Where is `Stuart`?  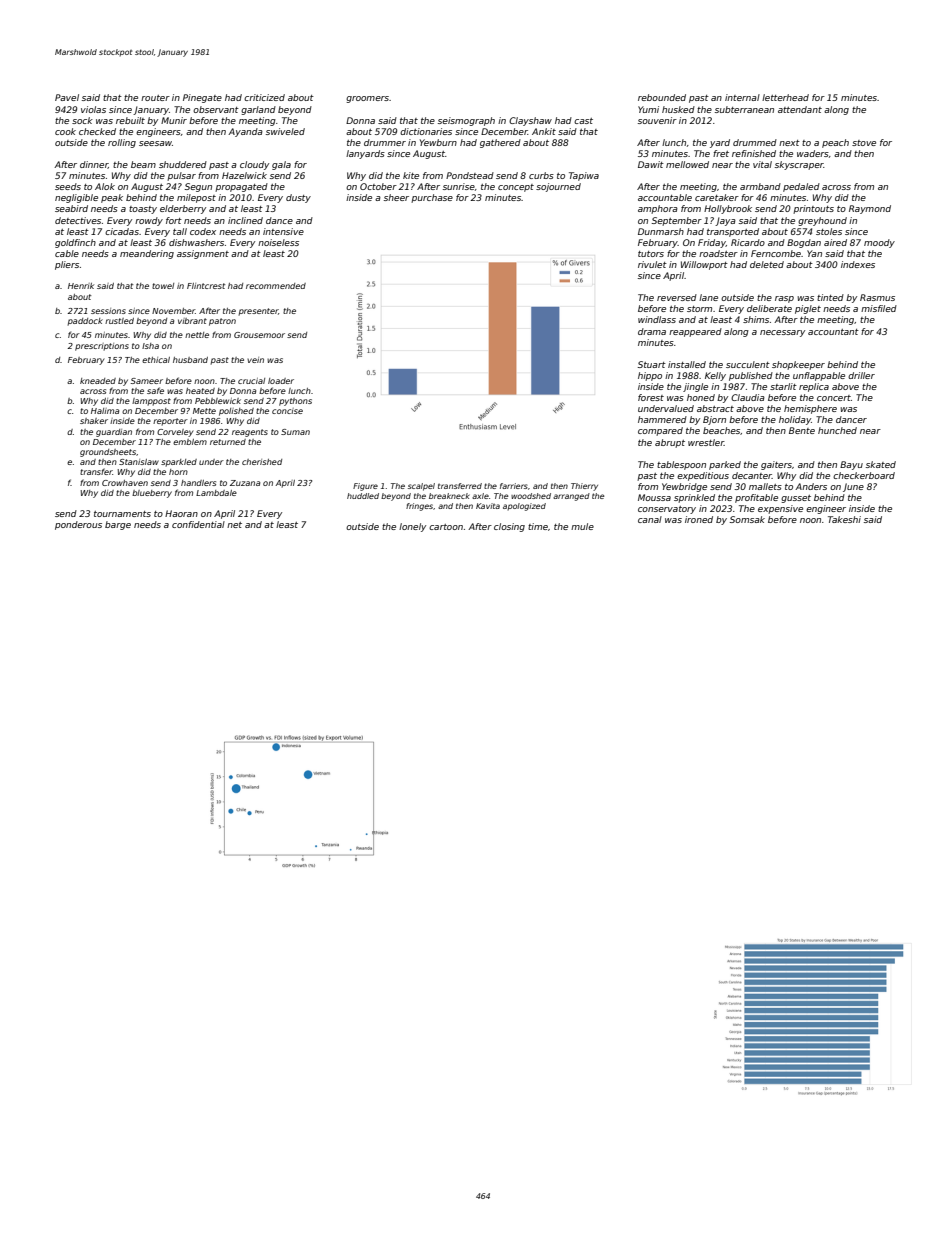 Stuart is located at coordinates (652, 364).
